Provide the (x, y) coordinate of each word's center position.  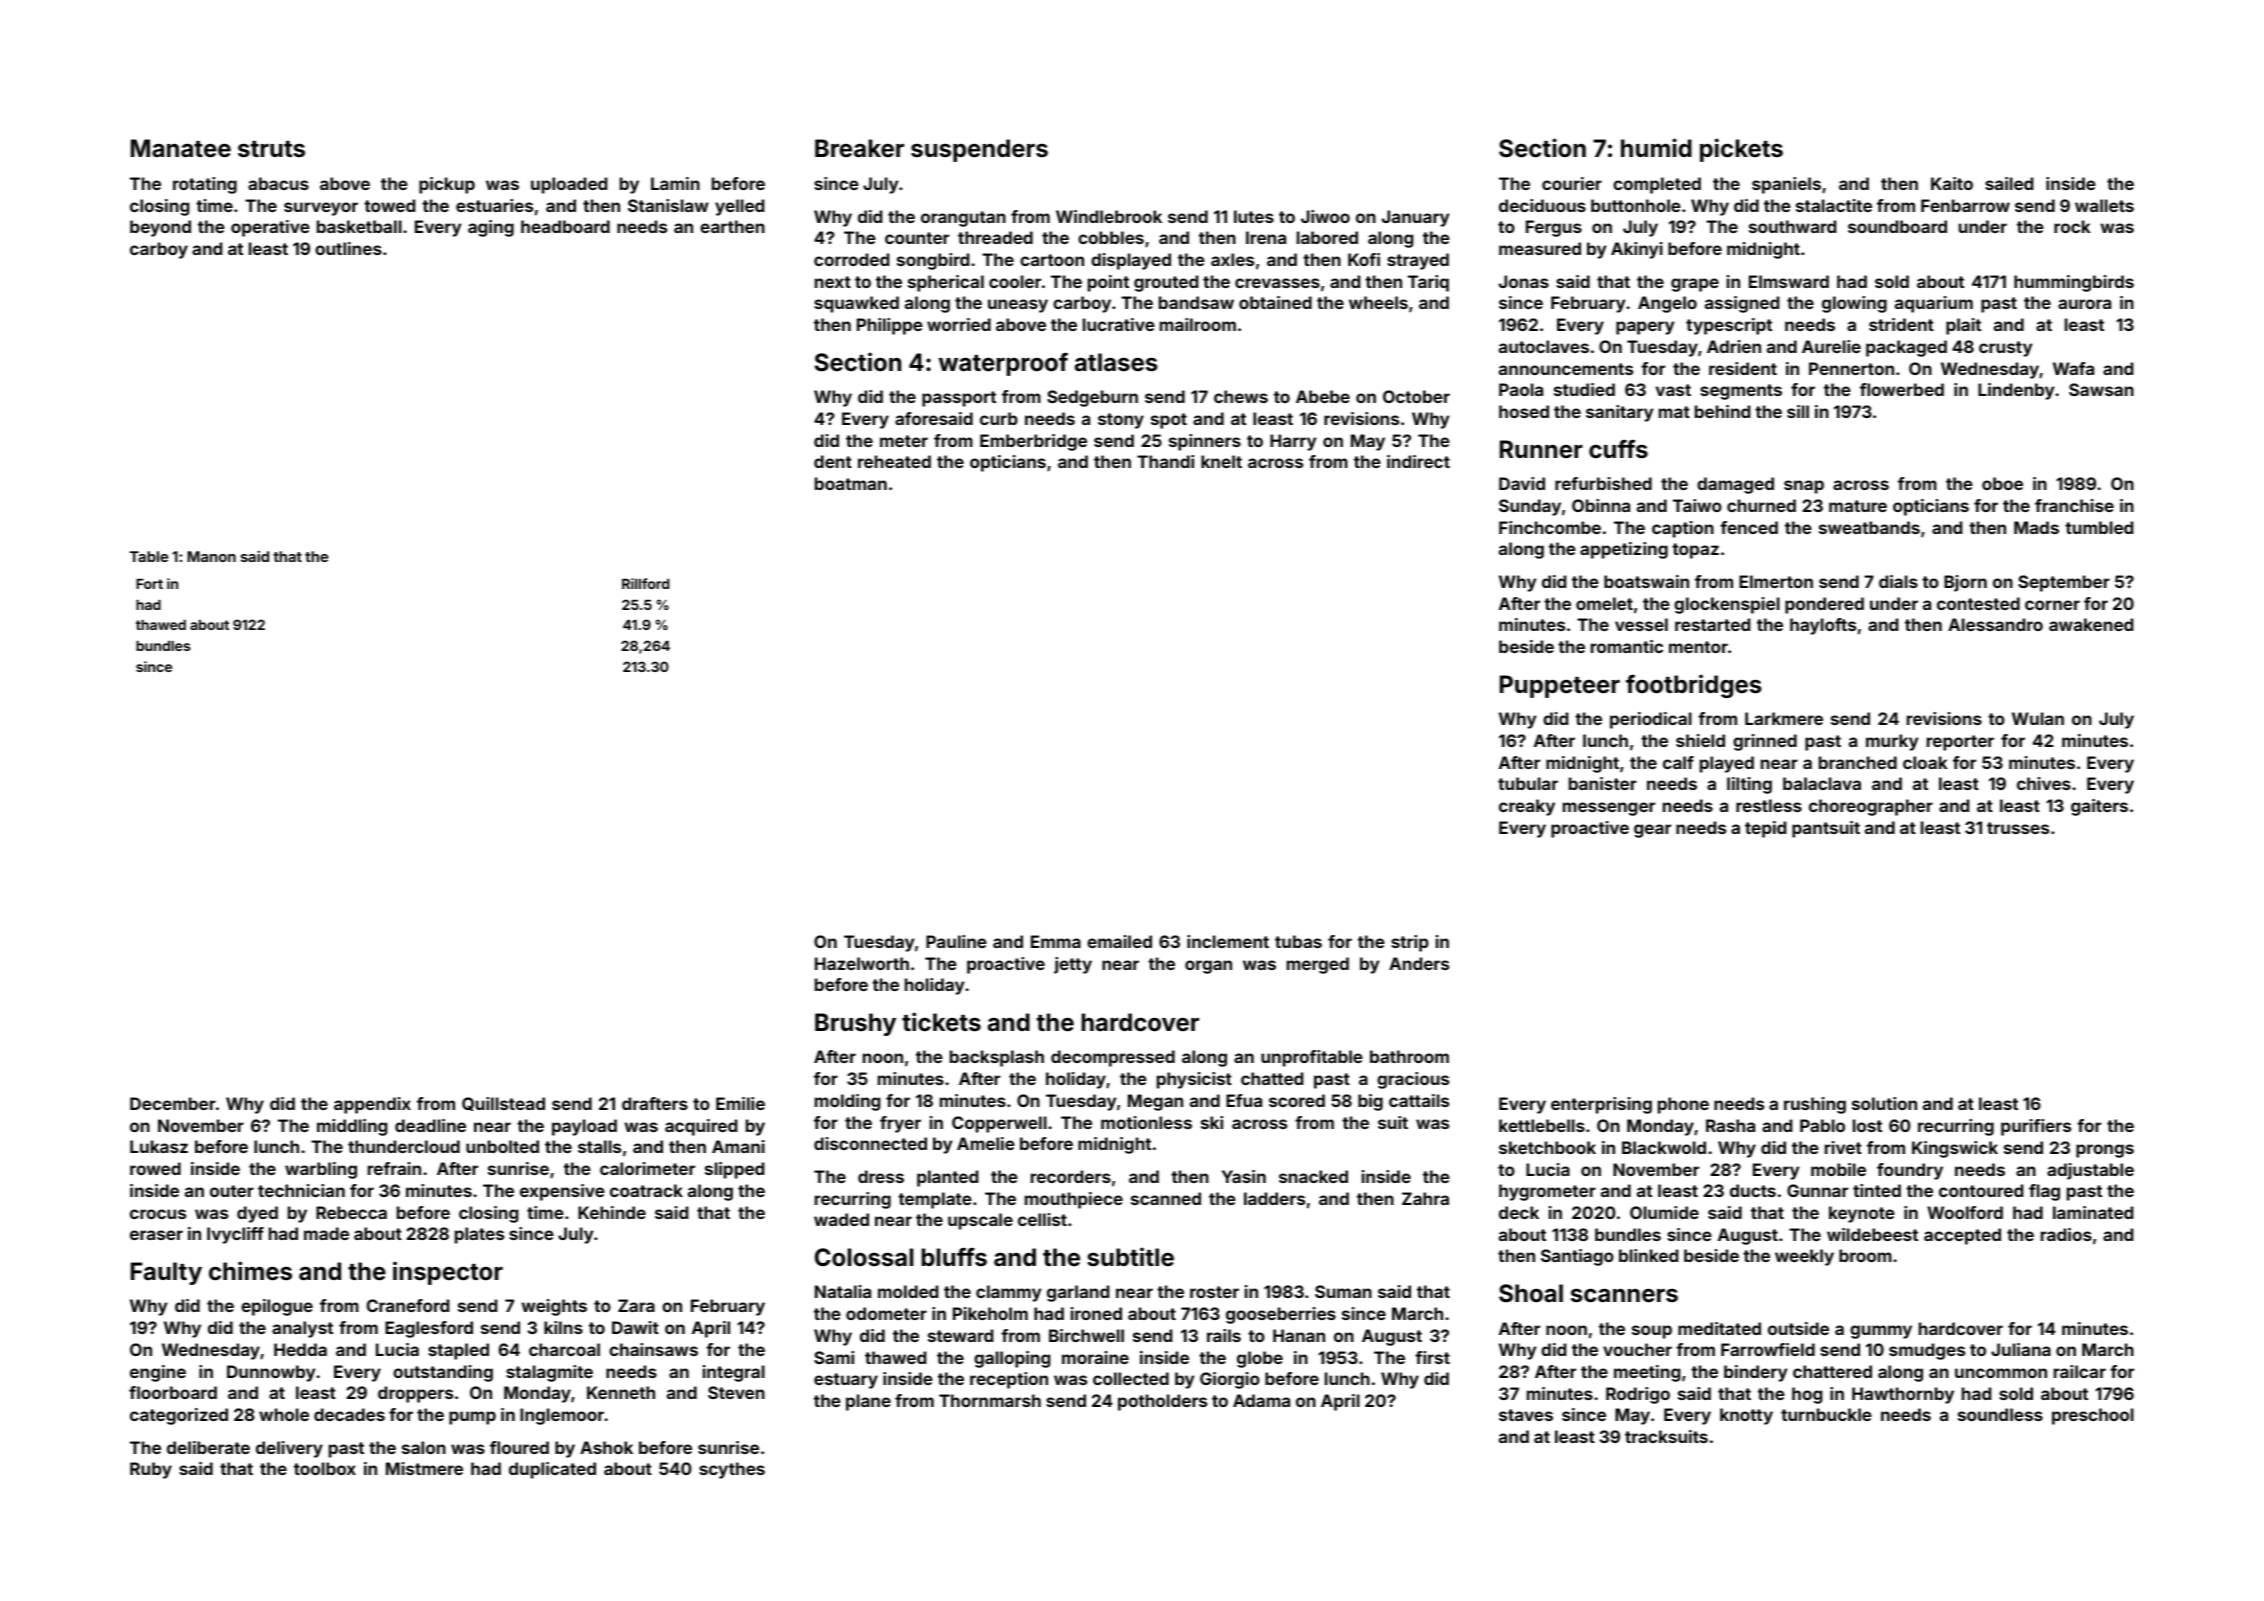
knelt (1221, 461)
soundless (2000, 1414)
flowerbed (1902, 389)
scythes (732, 1470)
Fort (149, 584)
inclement (1228, 941)
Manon (211, 556)
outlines (348, 248)
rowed (155, 1168)
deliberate (208, 1447)
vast (1673, 390)
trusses (2018, 828)
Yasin (1244, 1176)
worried (959, 324)
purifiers (2036, 1127)
